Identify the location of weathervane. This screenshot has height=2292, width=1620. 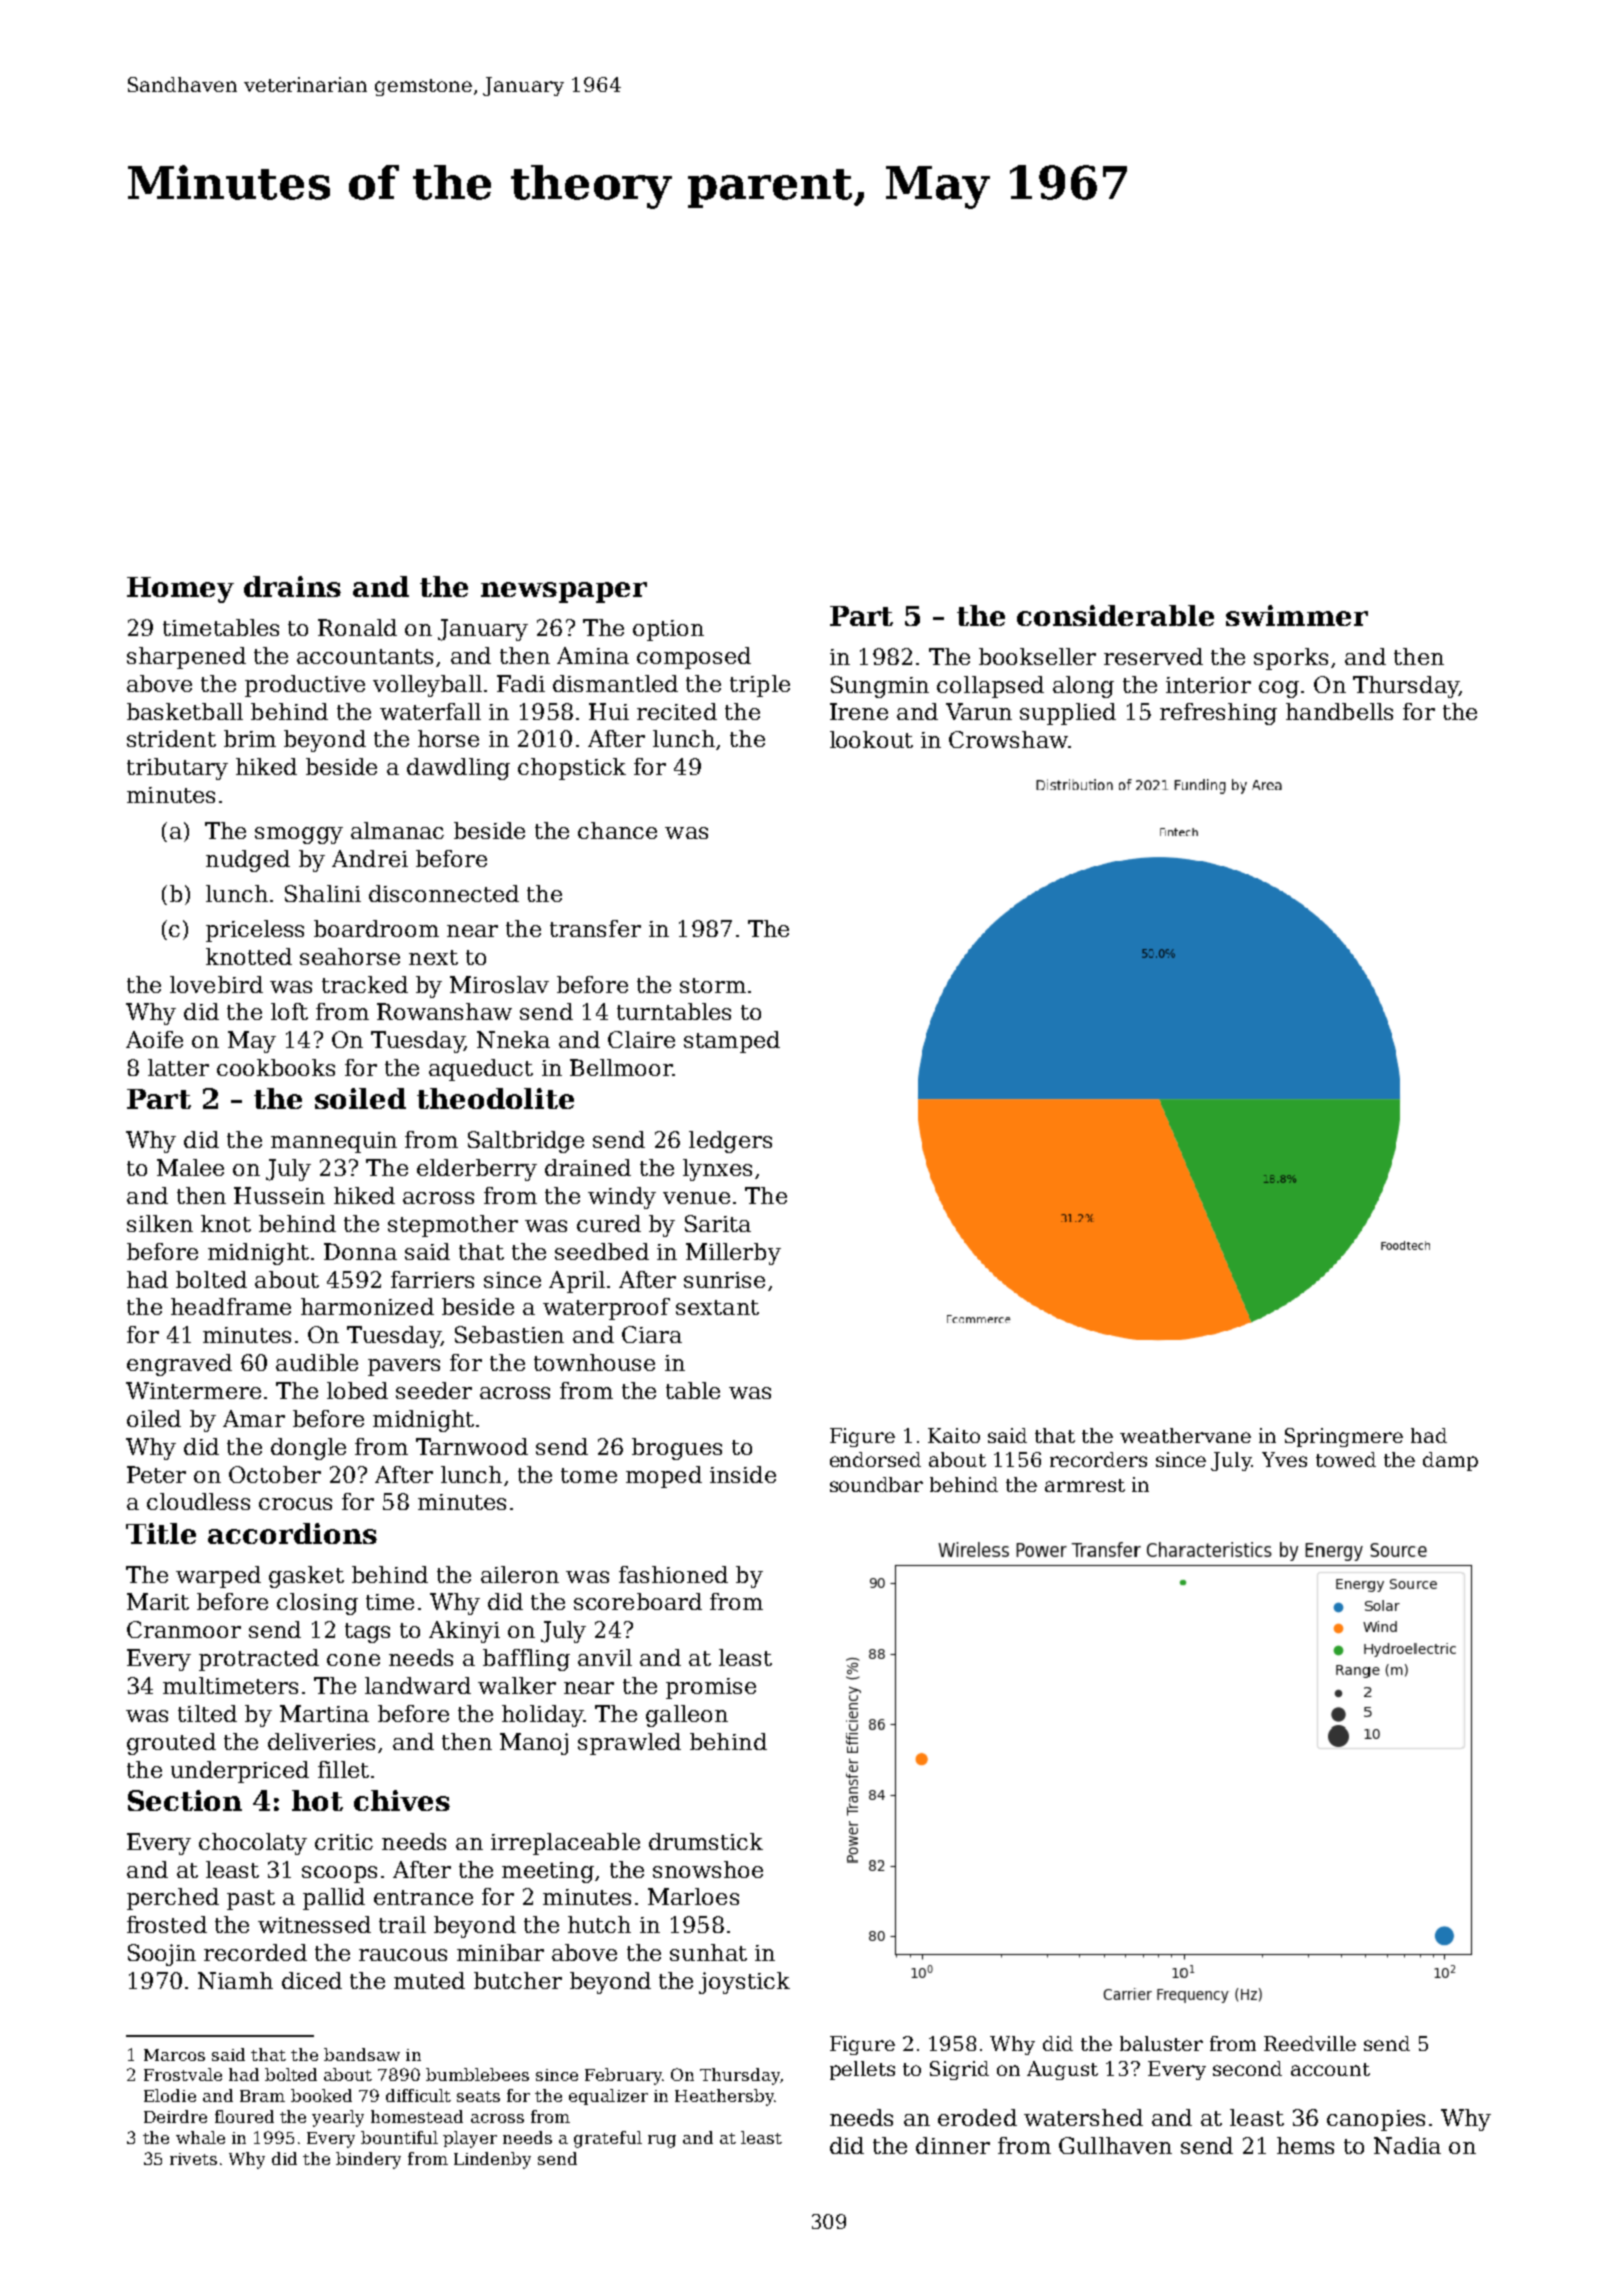
(1185, 1435).
